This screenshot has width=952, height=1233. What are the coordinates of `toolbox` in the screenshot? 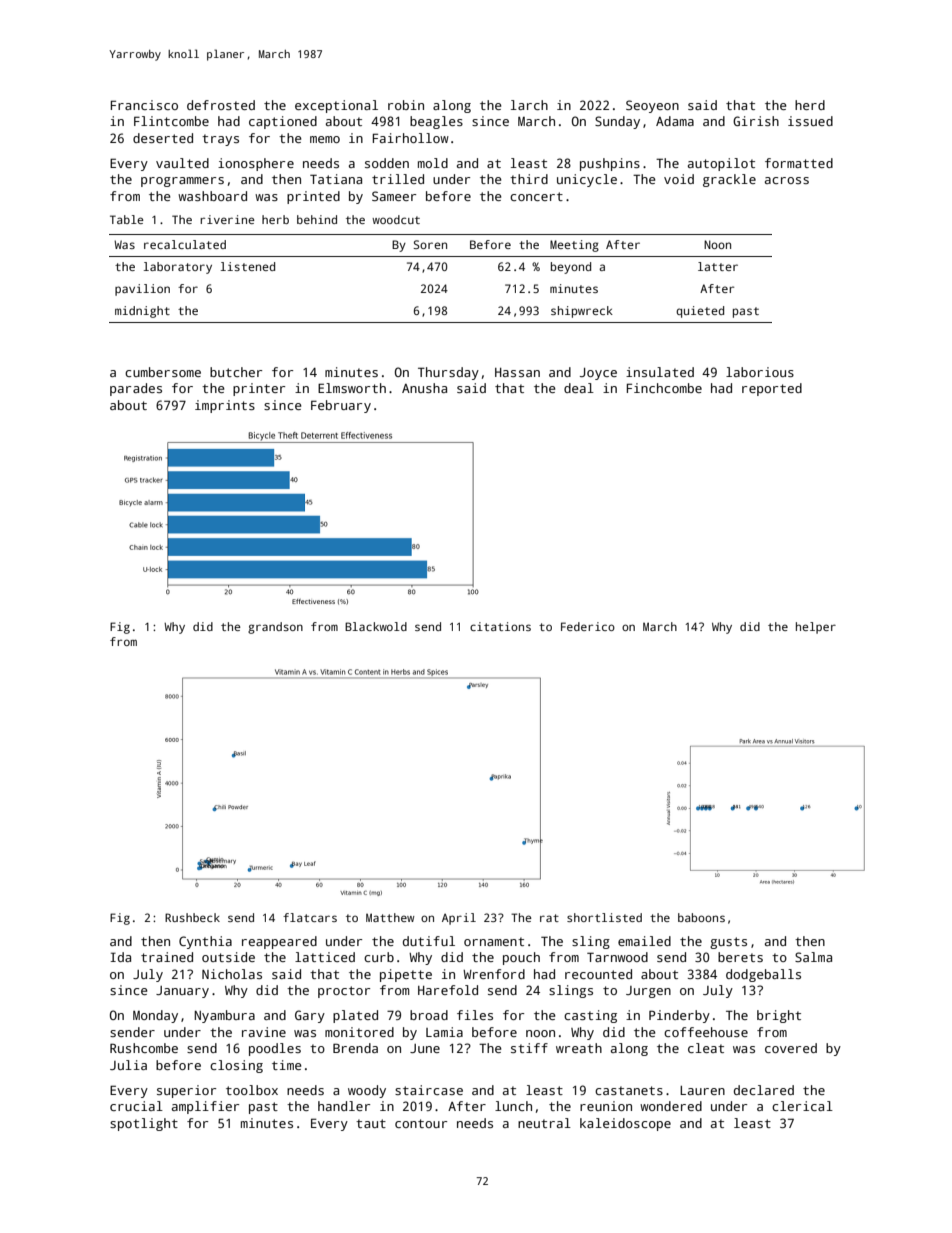 It's located at (252, 1090).
